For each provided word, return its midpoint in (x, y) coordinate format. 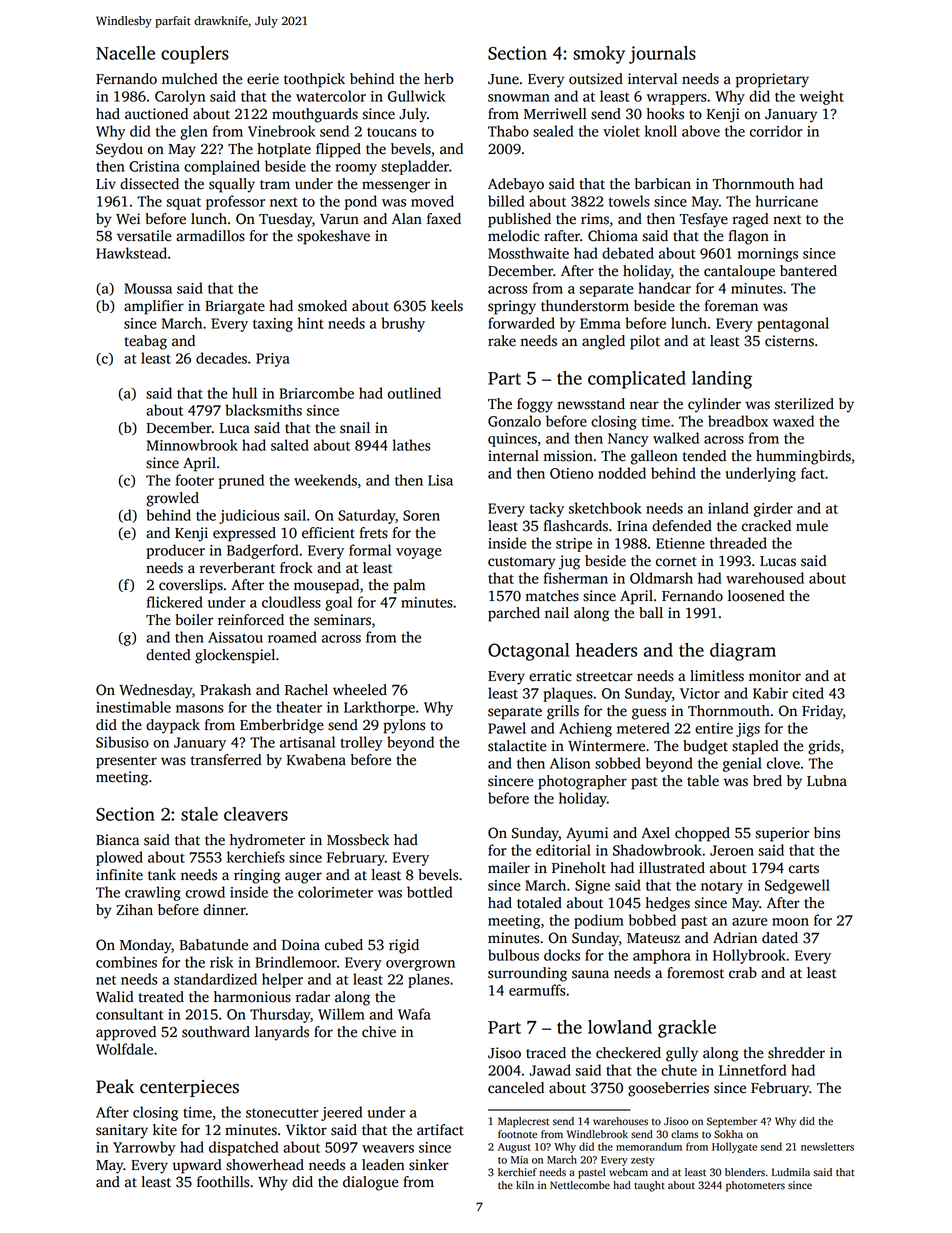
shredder (796, 1053)
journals (662, 55)
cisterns (789, 341)
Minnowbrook (192, 445)
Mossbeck (358, 840)
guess (649, 714)
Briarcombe (317, 393)
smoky (599, 55)
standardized (215, 979)
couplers (195, 55)
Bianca (117, 840)
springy (512, 307)
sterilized (804, 404)
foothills (223, 1182)
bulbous (513, 955)
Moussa (148, 288)
